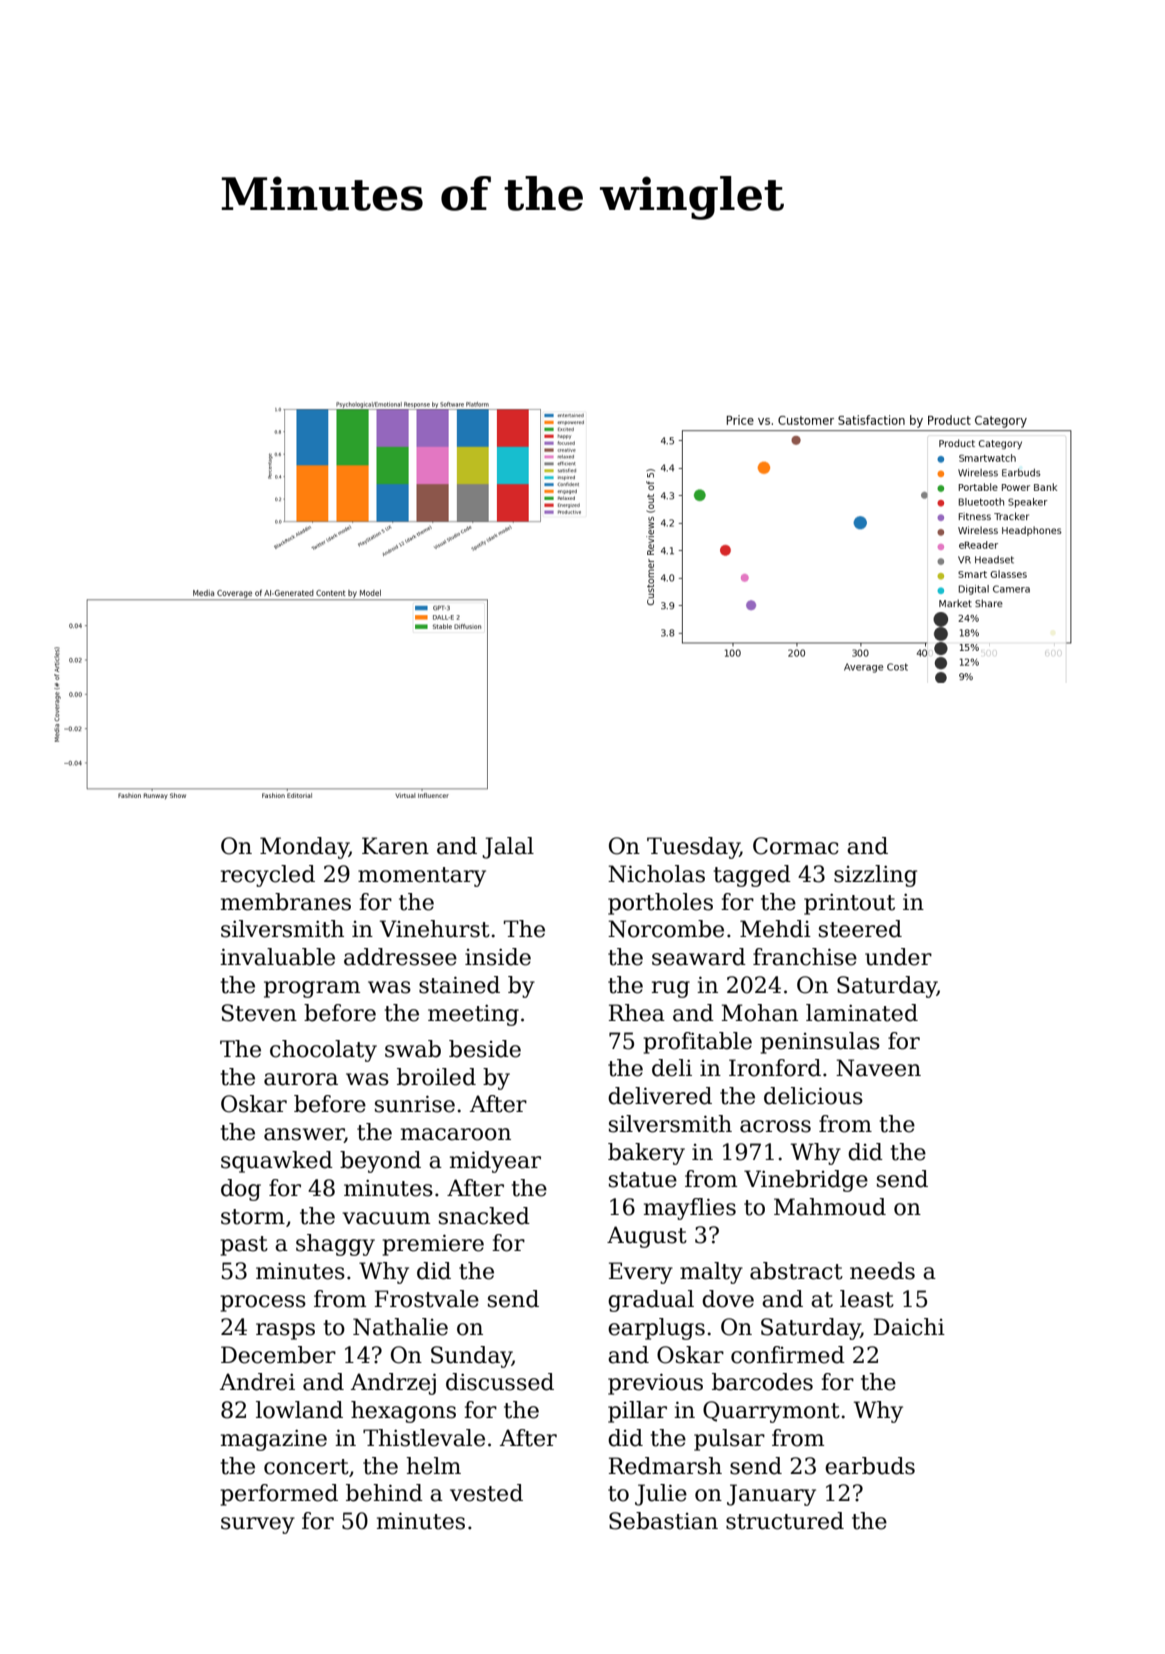  I want to click on Andrzej, so click(393, 1384).
